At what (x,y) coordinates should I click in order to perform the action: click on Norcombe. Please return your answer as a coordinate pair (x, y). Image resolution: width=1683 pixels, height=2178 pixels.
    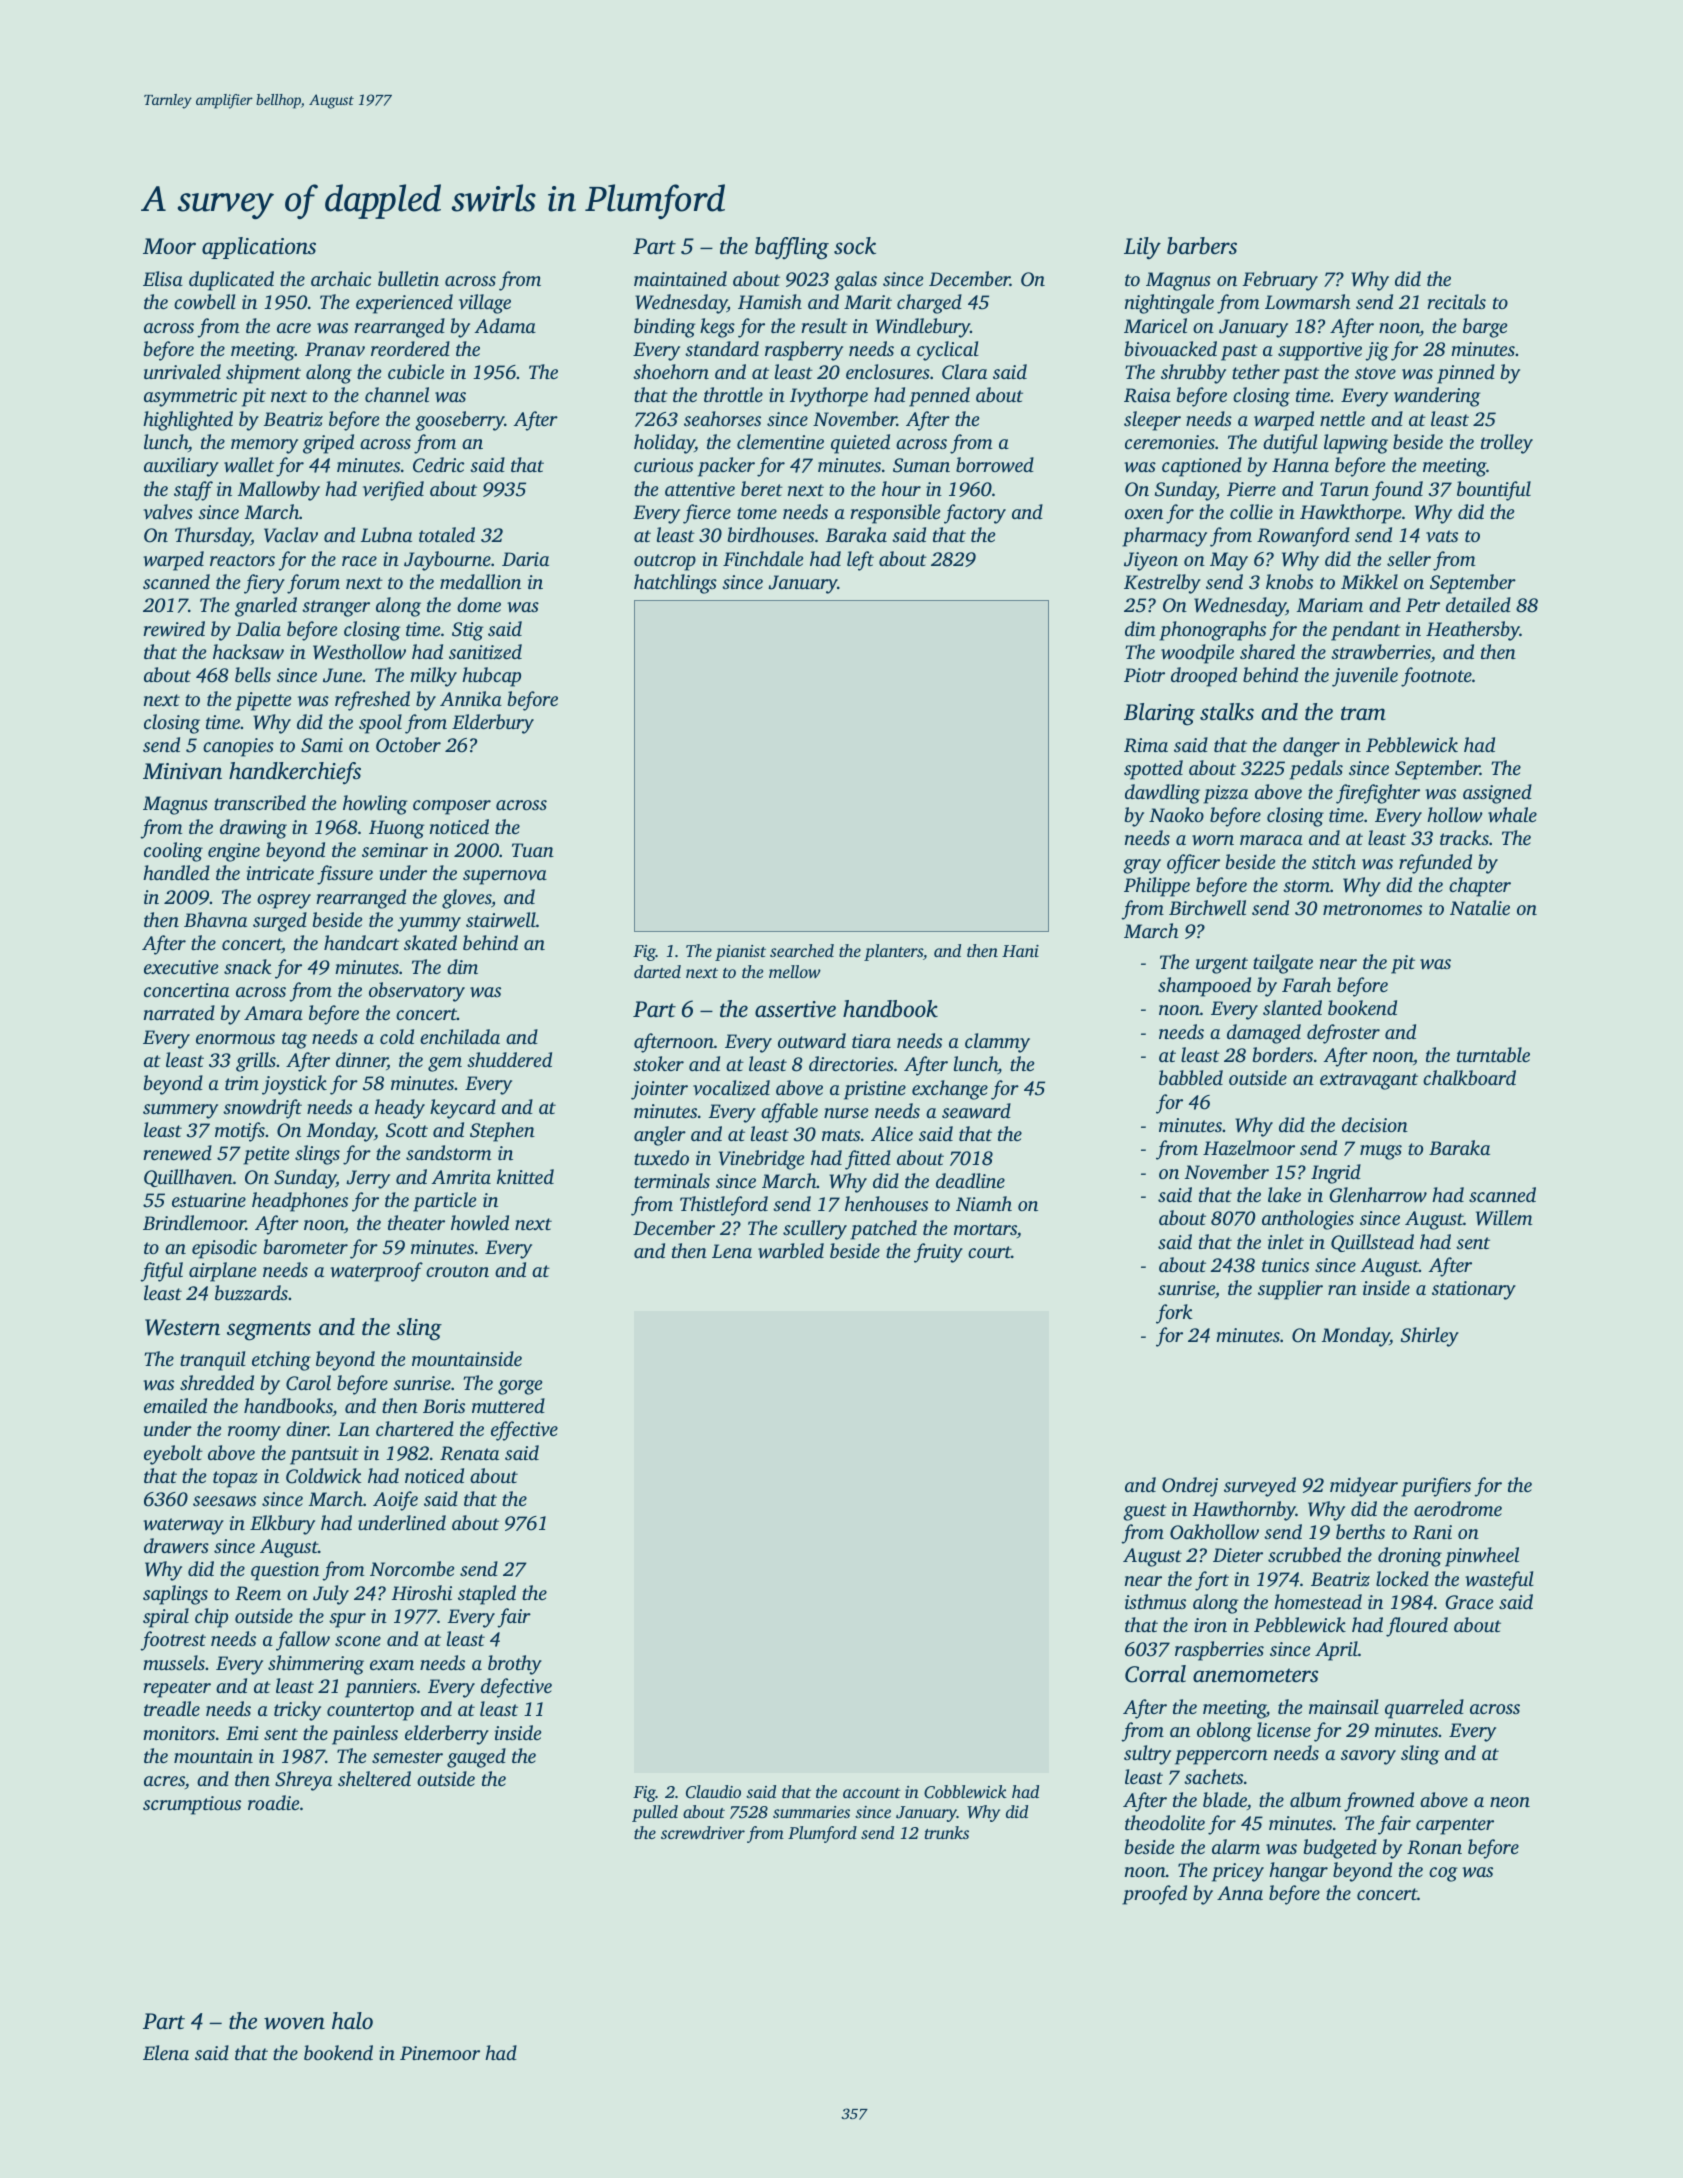
    Looking at the image, I should click on (412, 1568).
